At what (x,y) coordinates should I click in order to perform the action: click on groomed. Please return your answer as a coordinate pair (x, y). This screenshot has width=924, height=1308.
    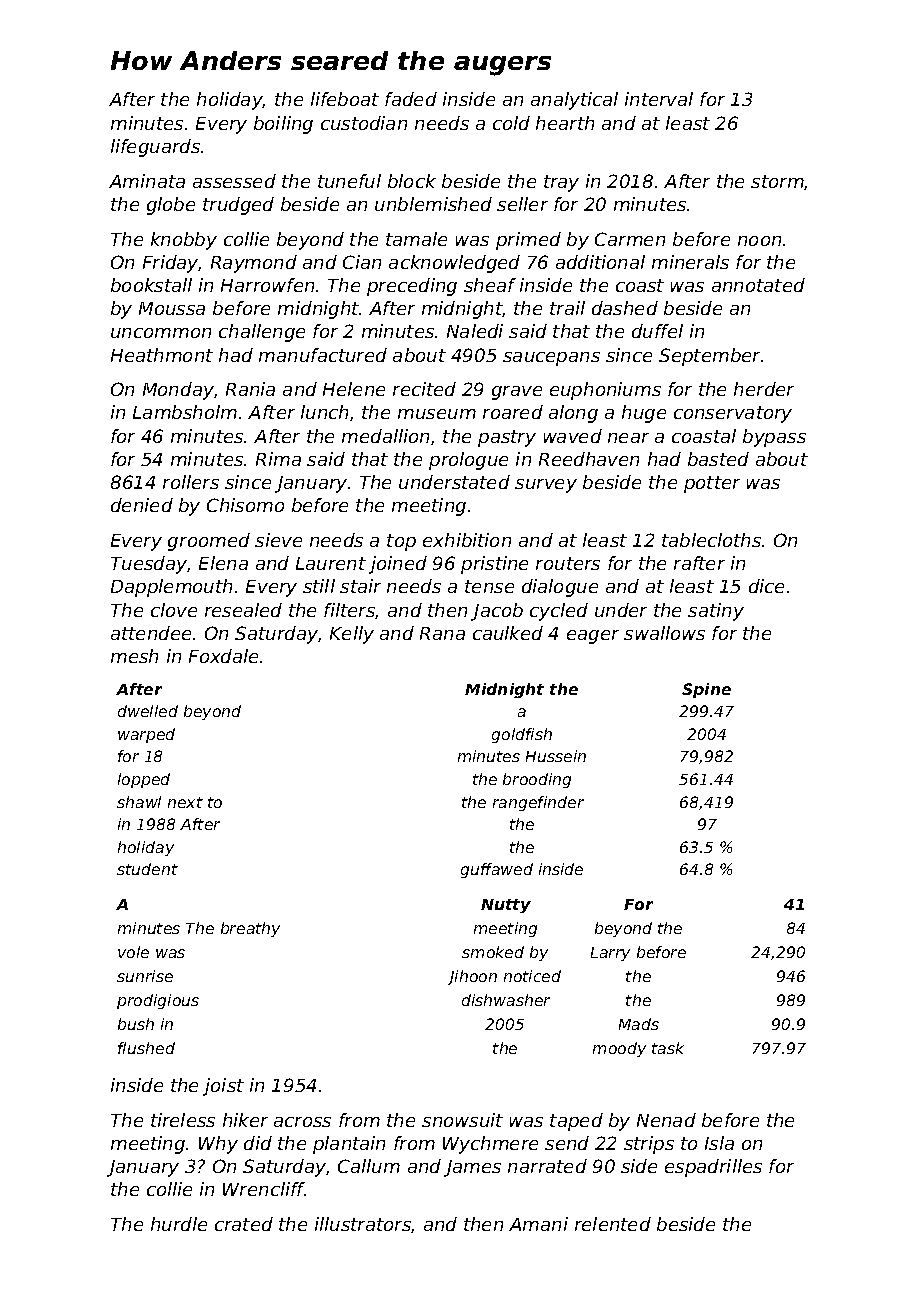
    Looking at the image, I should click on (209, 542).
